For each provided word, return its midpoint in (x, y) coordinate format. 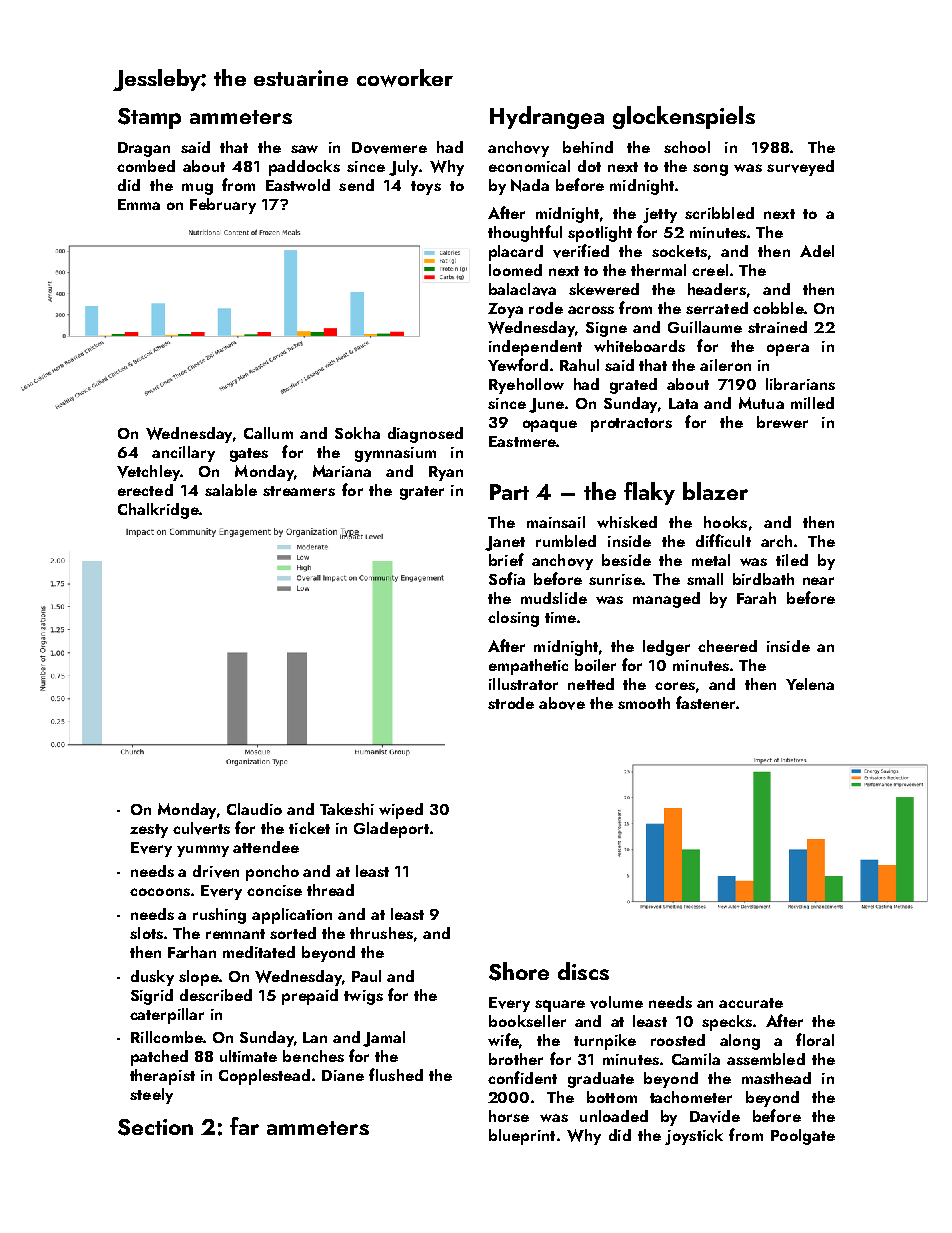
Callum (268, 433)
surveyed (800, 168)
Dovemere (389, 148)
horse (509, 1116)
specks (727, 1023)
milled (812, 403)
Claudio (254, 809)
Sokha (357, 433)
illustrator (523, 684)
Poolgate (803, 1137)
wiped (401, 811)
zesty (149, 831)
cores (675, 686)
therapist (162, 1077)
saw (304, 149)
